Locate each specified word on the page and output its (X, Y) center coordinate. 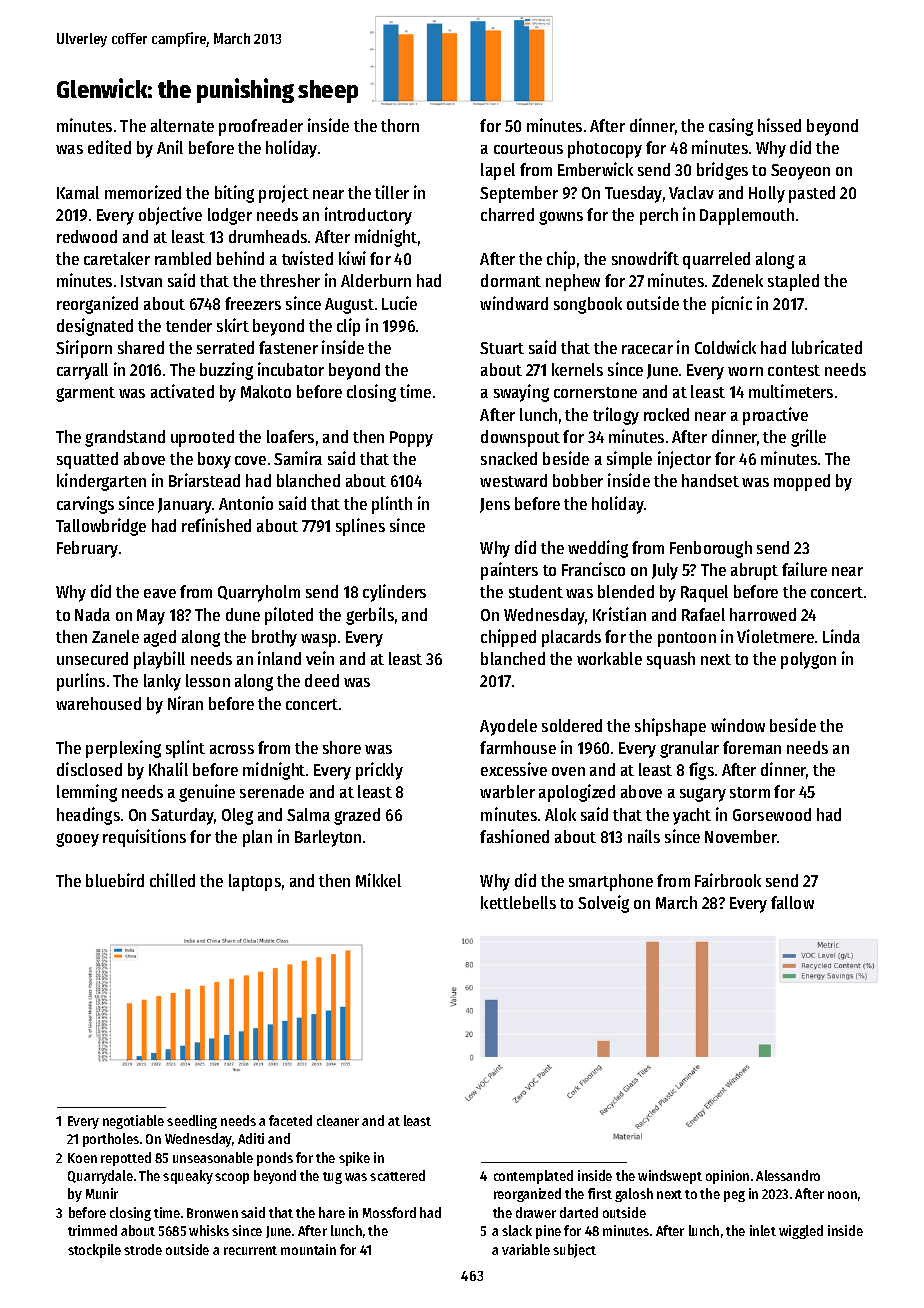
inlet (763, 1230)
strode (143, 1249)
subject (574, 1251)
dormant (511, 280)
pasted (812, 194)
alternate (182, 125)
